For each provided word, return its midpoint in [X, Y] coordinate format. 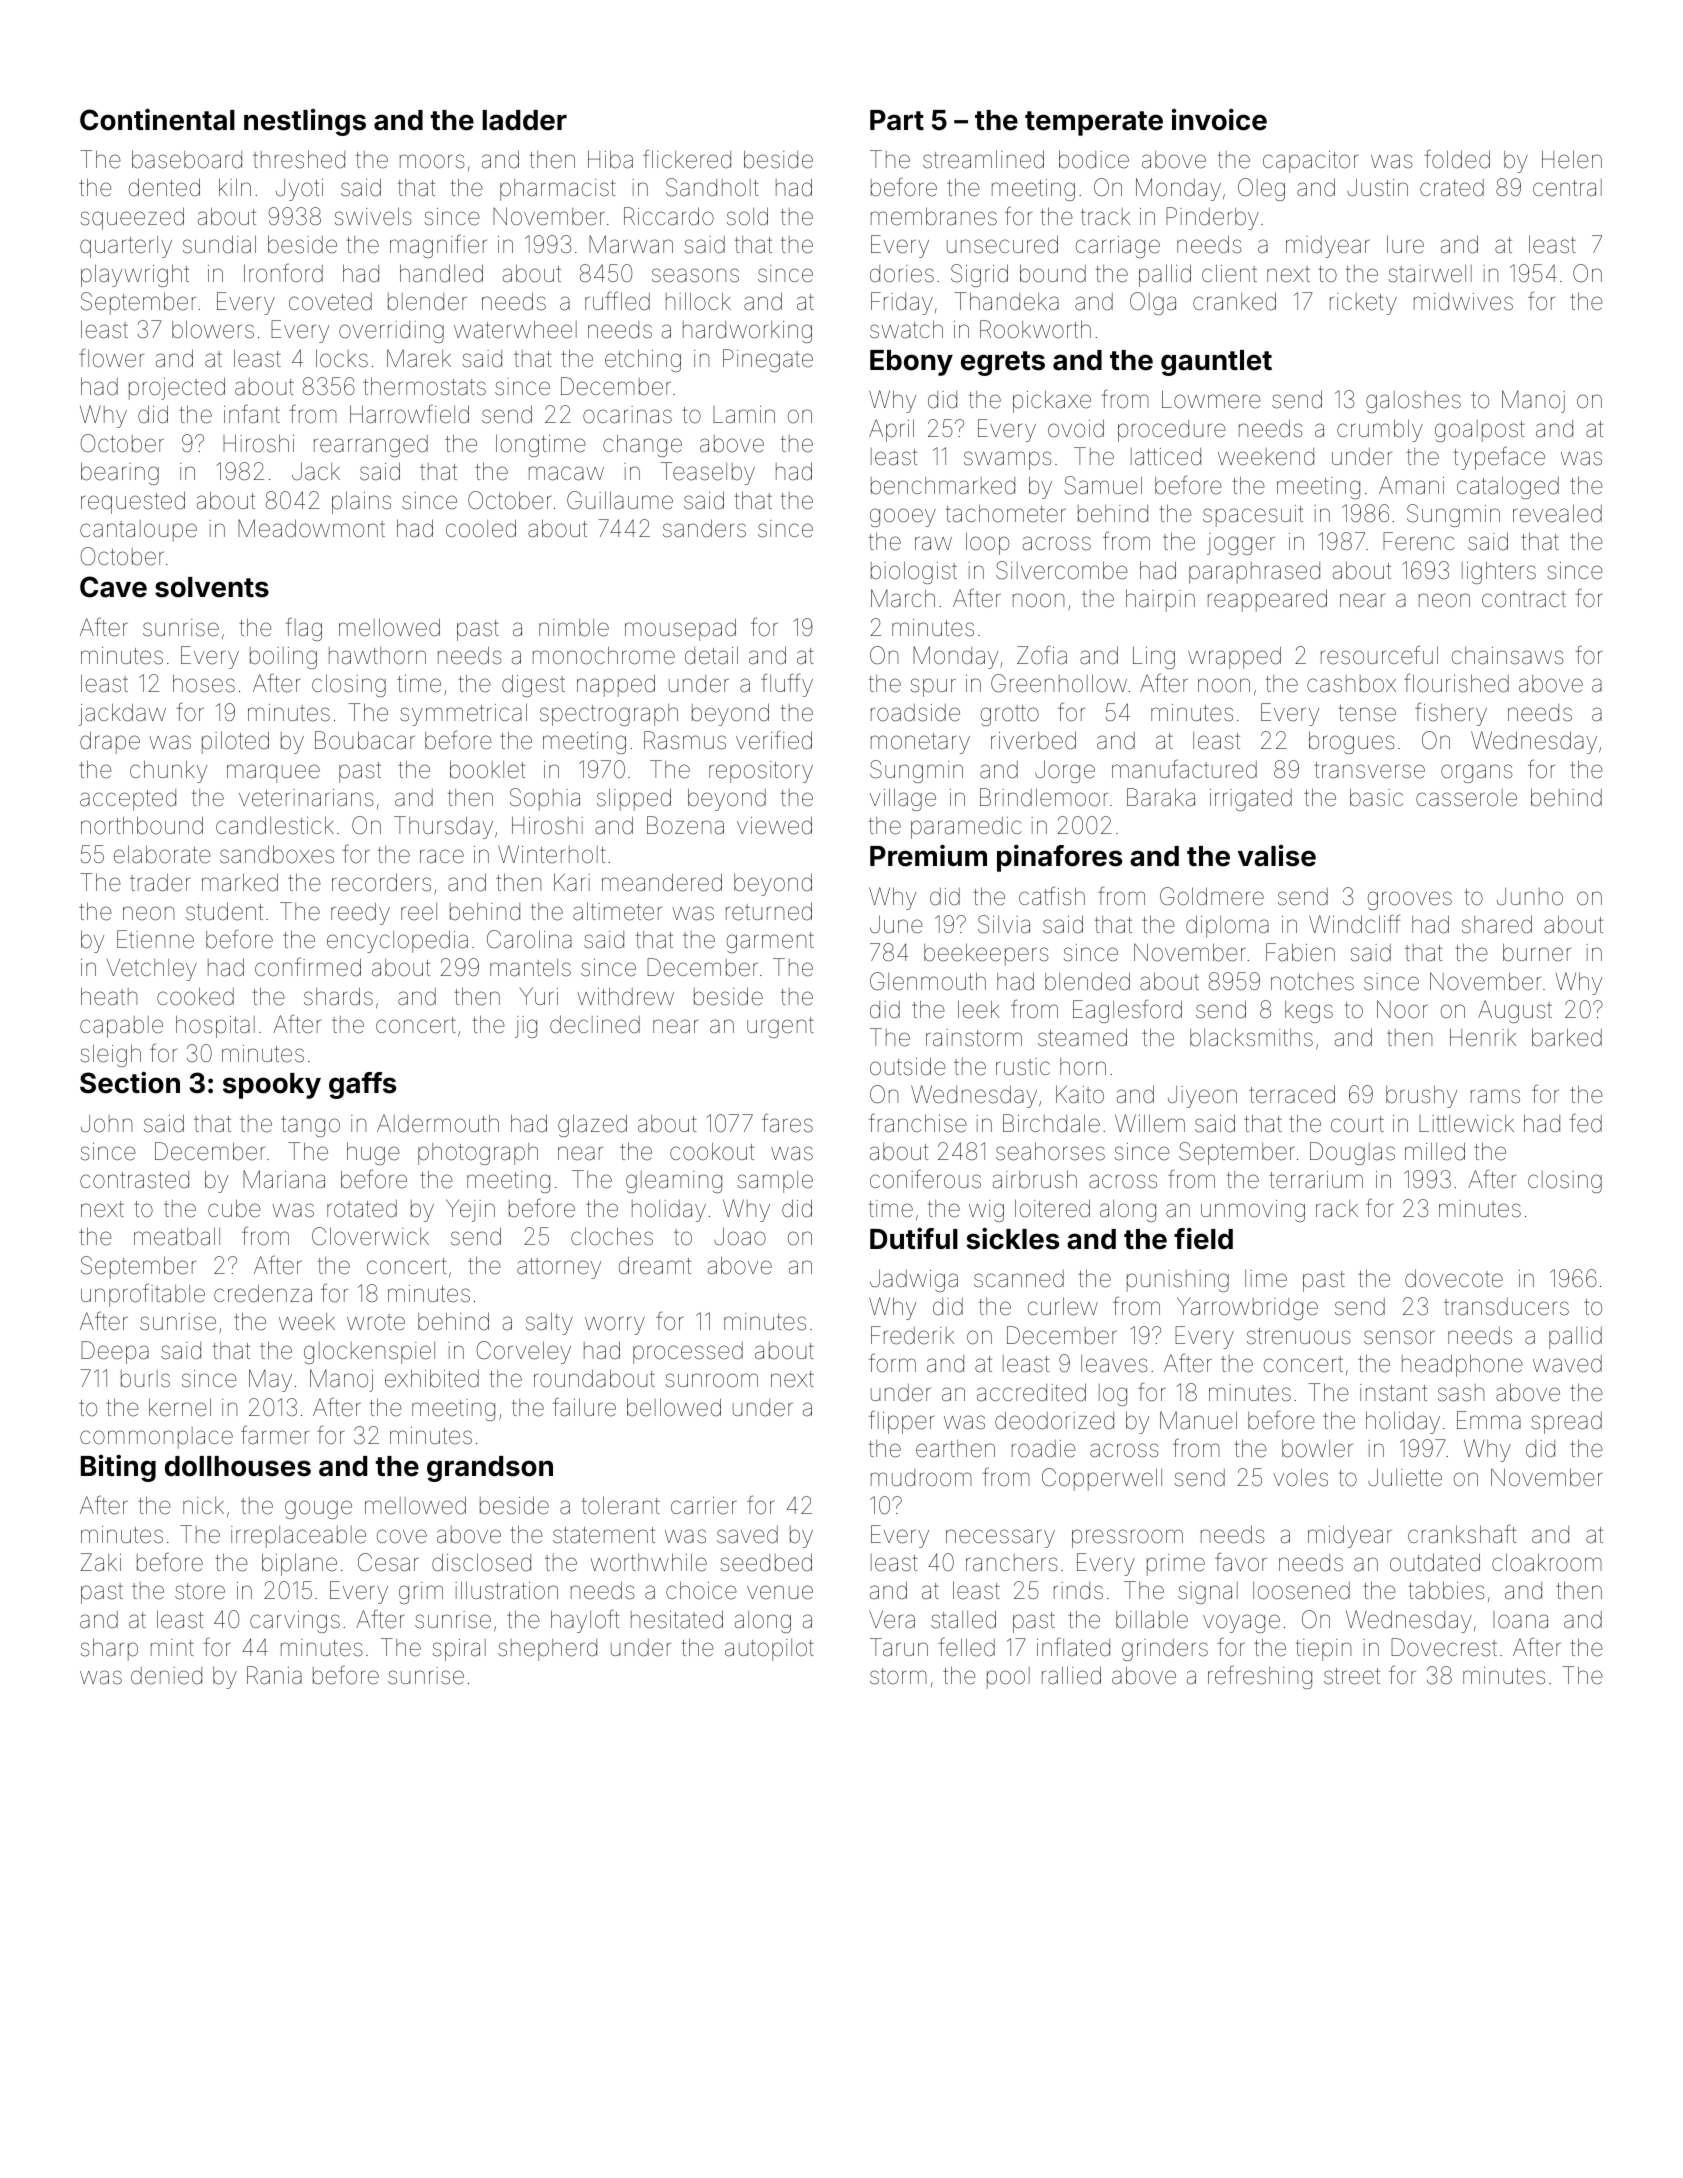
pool [1008, 1678]
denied [166, 1676]
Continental [157, 120]
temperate [1094, 123]
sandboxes [277, 854]
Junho [1530, 897]
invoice [1219, 120]
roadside [915, 713]
